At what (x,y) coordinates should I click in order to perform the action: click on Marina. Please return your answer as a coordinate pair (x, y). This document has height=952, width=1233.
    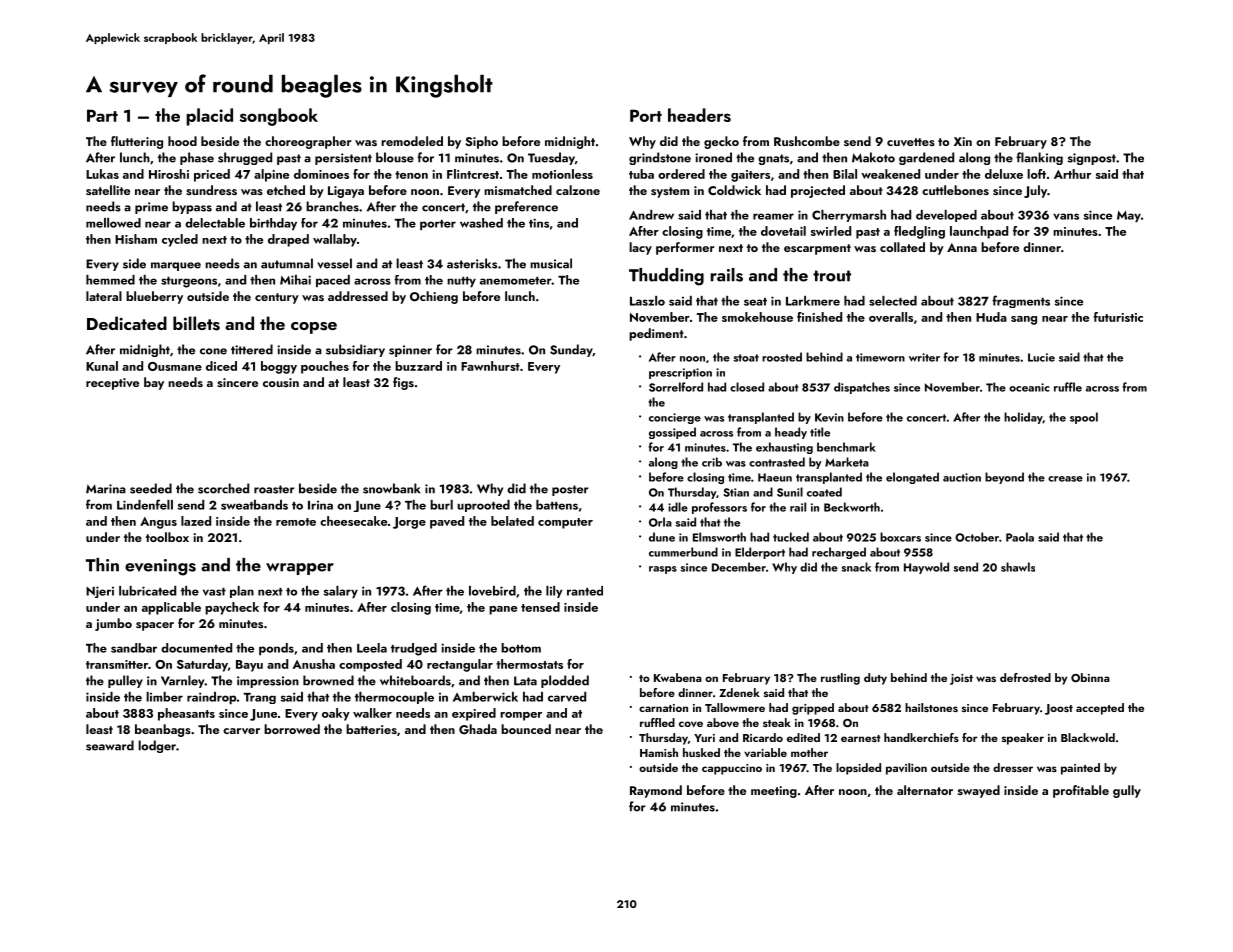
    Looking at the image, I should click on (106, 489).
